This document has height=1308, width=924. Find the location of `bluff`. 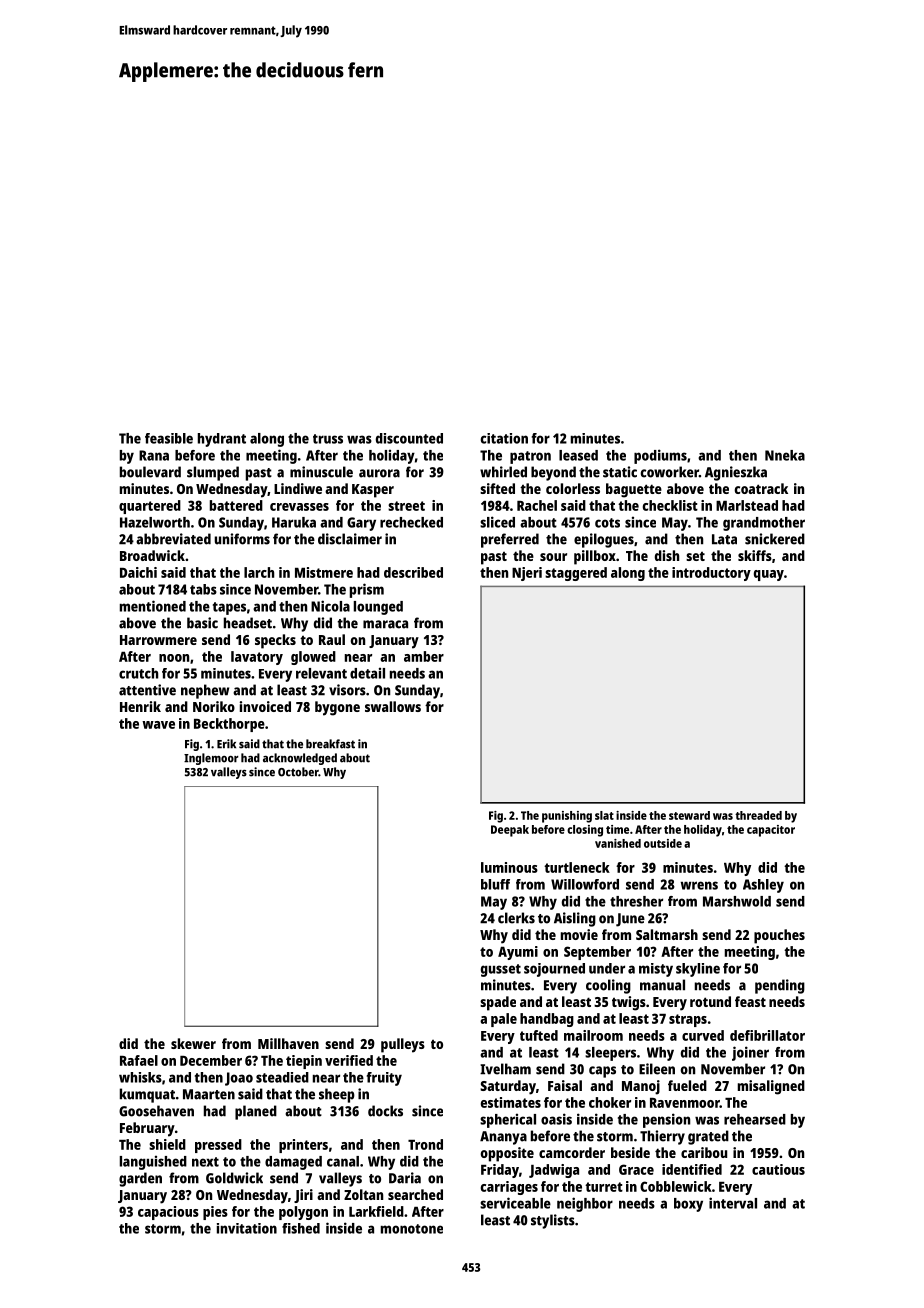

bluff is located at coordinates (495, 884).
